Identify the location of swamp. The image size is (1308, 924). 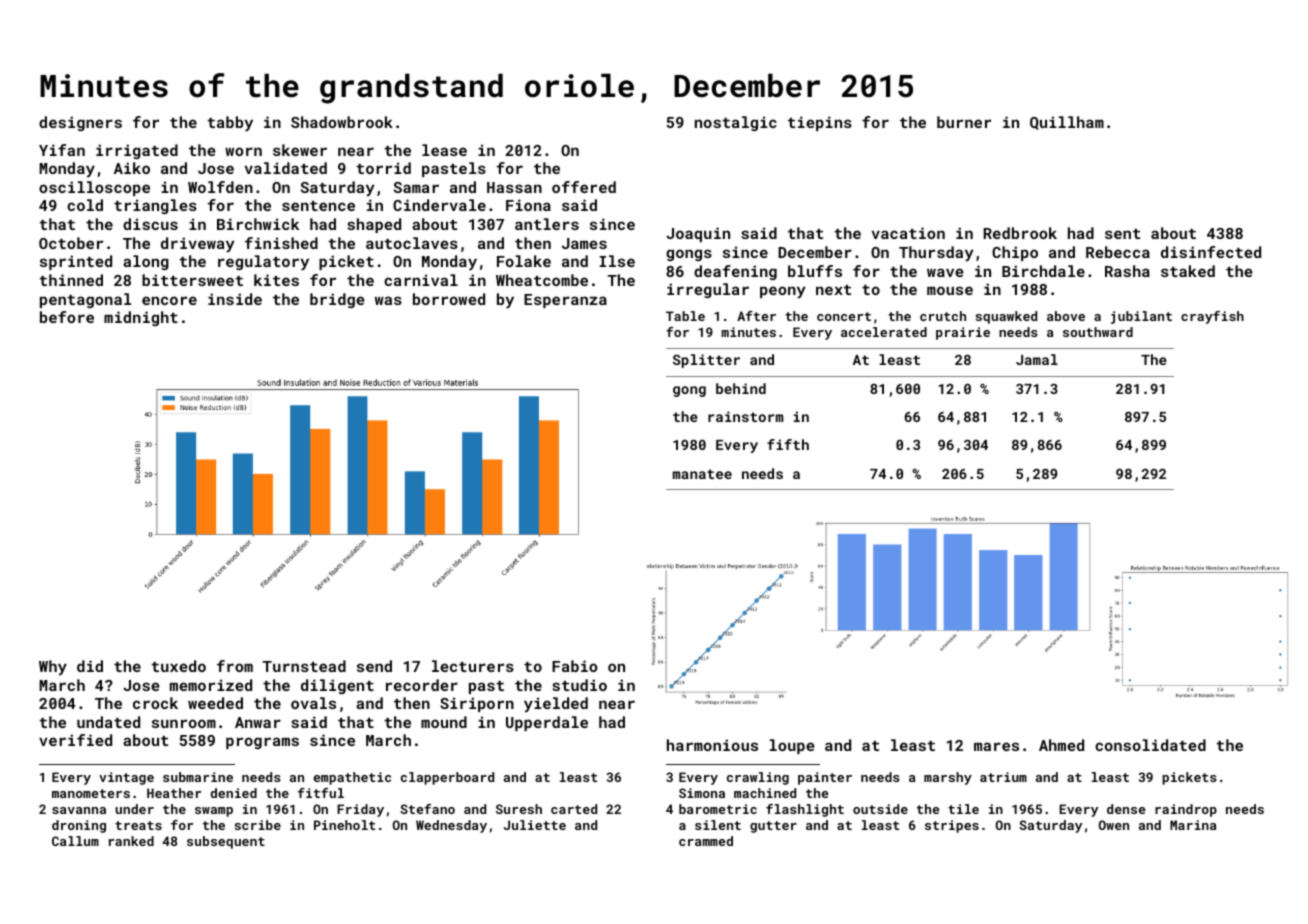
(214, 812).
